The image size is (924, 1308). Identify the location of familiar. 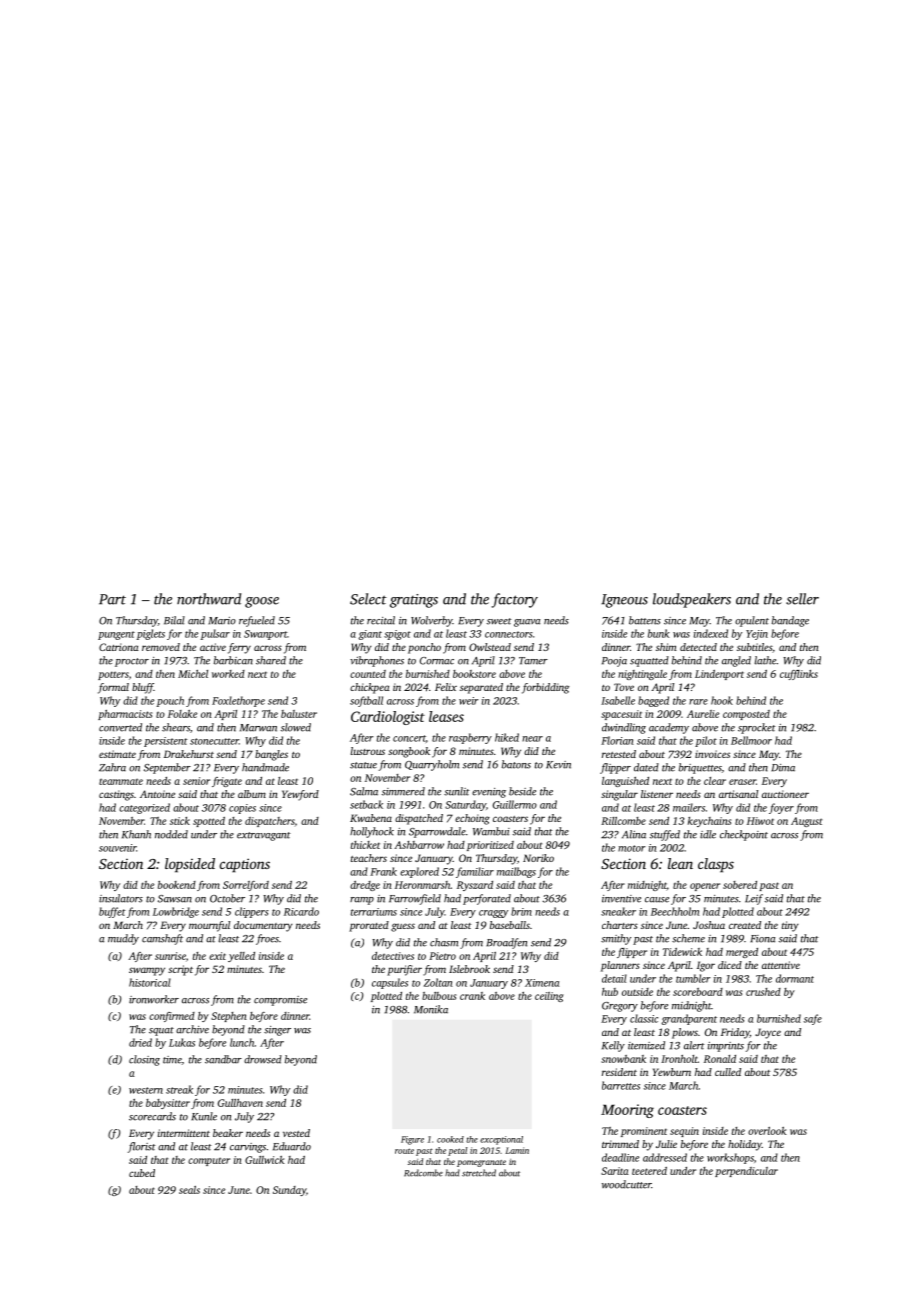
(475, 872).
